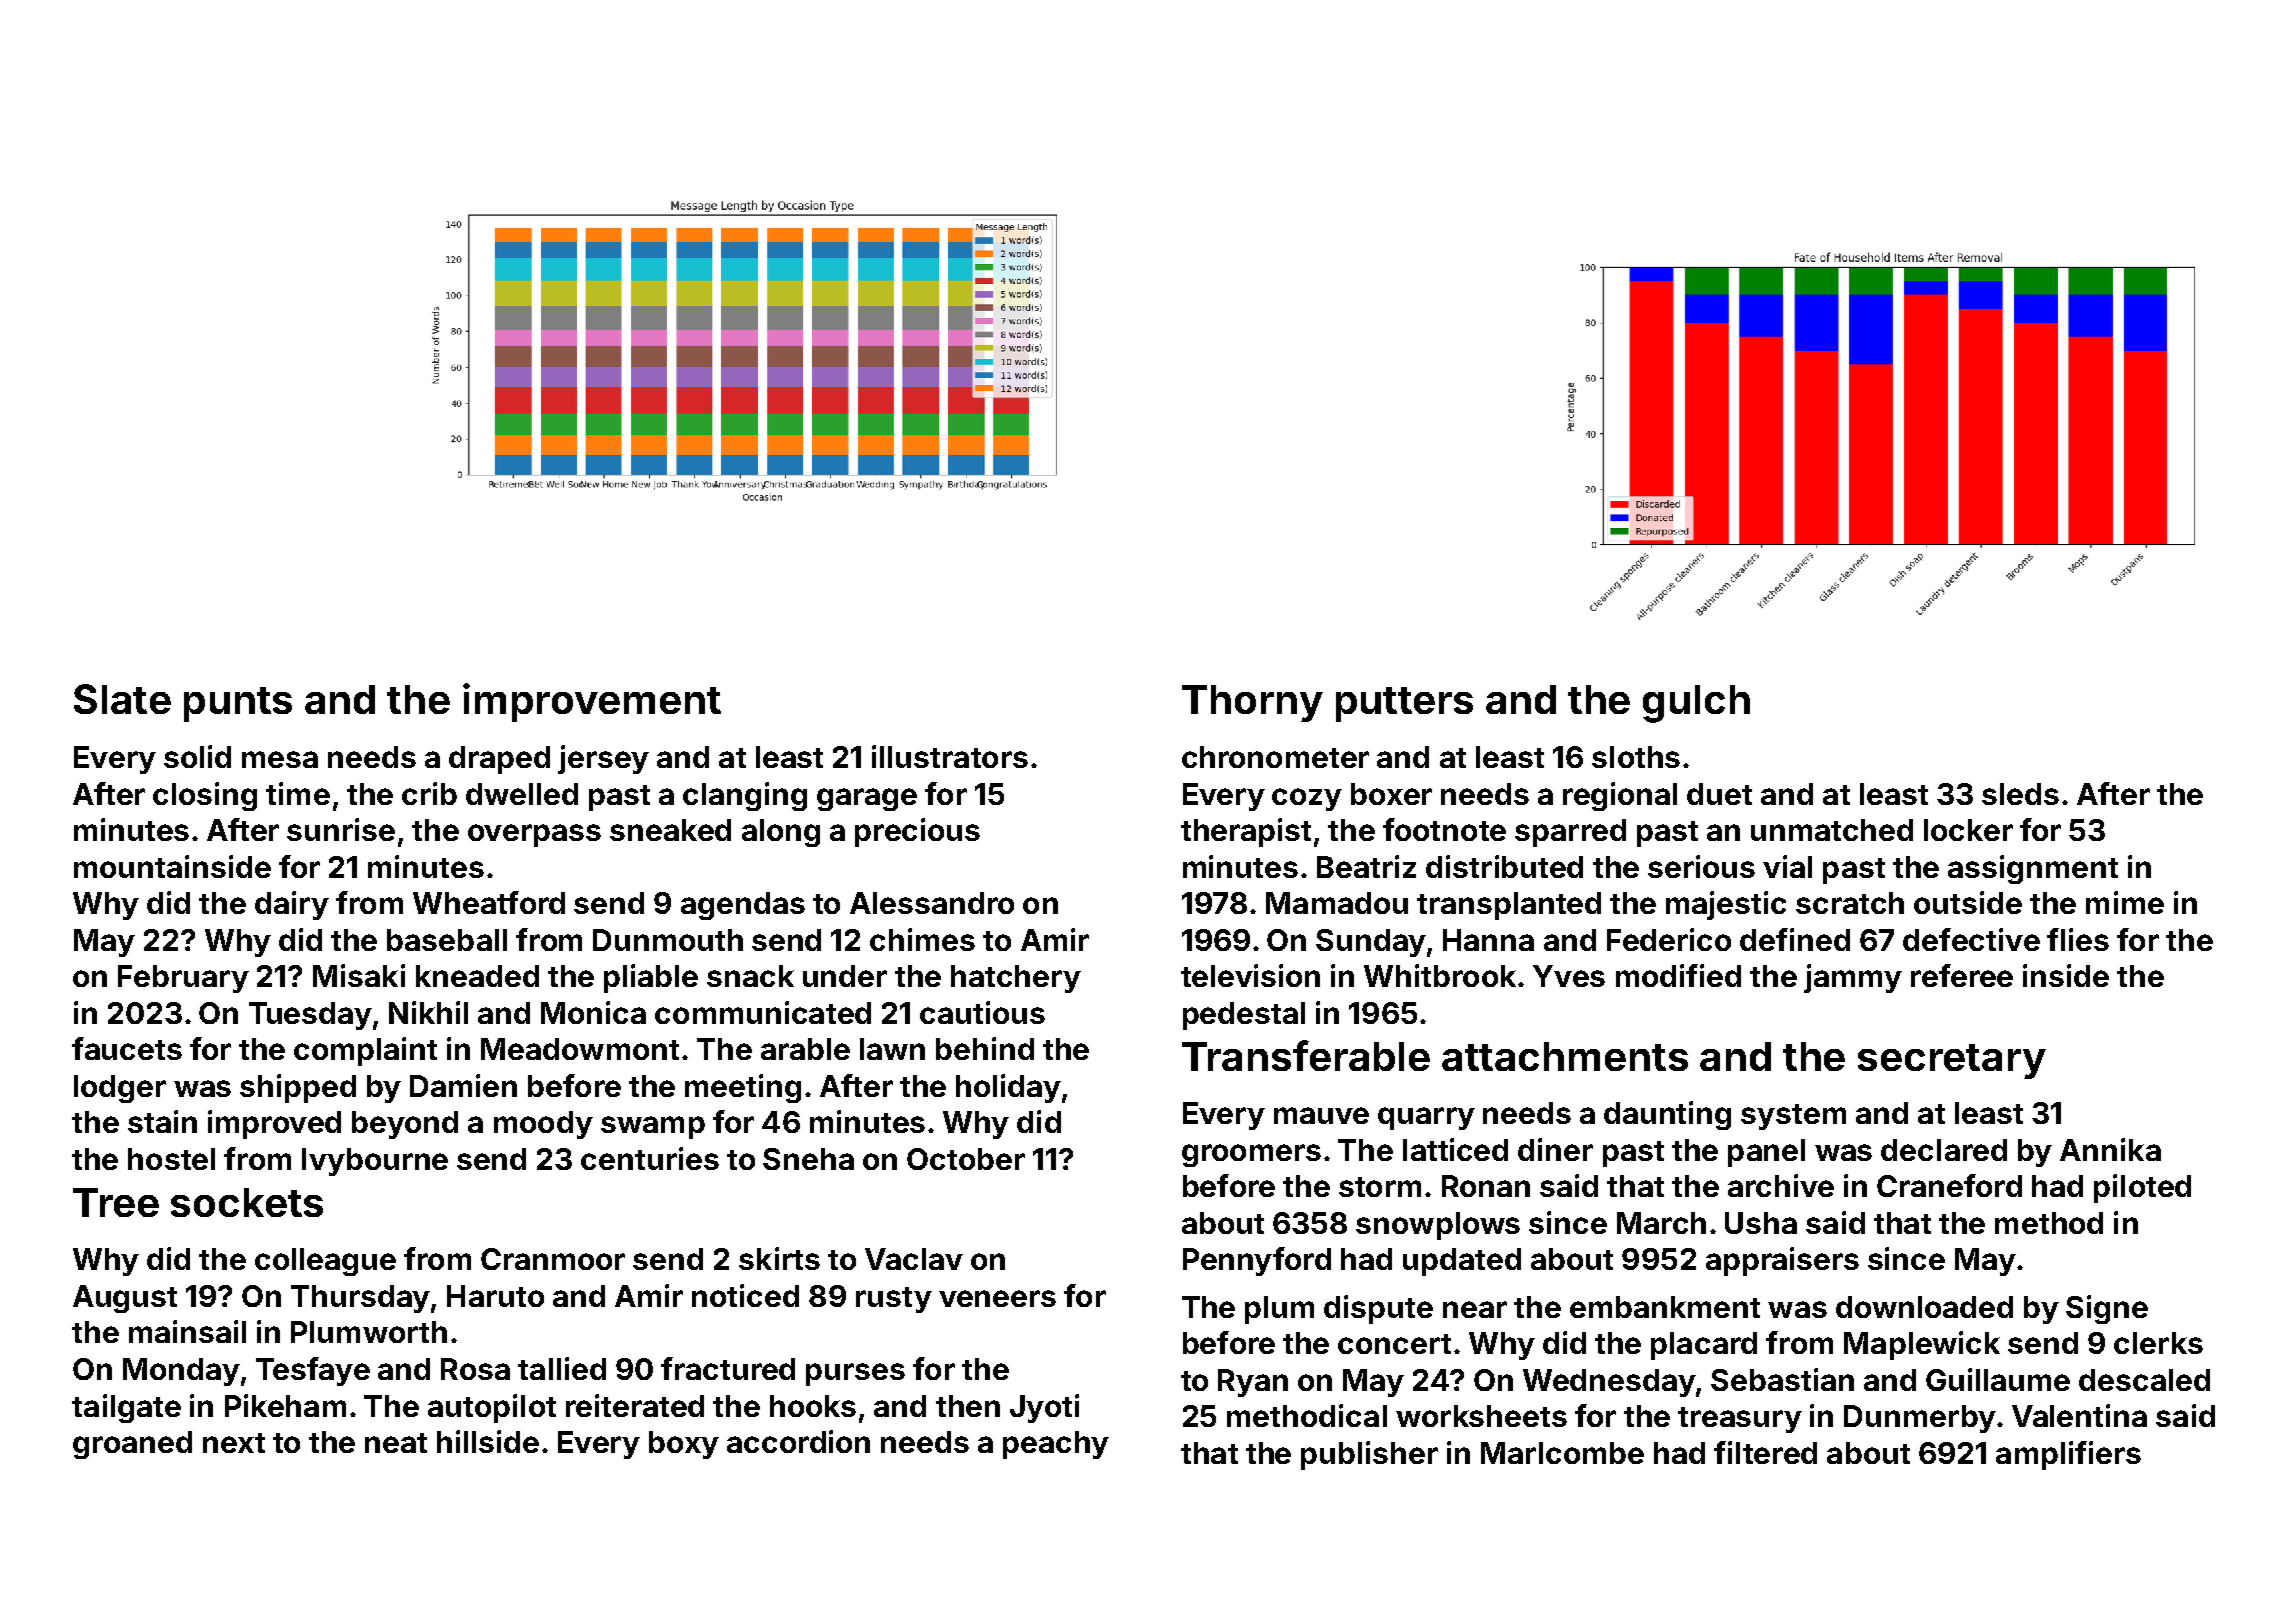 The height and width of the screenshot is (1620, 2292). What do you see at coordinates (1704, 1346) in the screenshot?
I see `placard` at bounding box center [1704, 1346].
